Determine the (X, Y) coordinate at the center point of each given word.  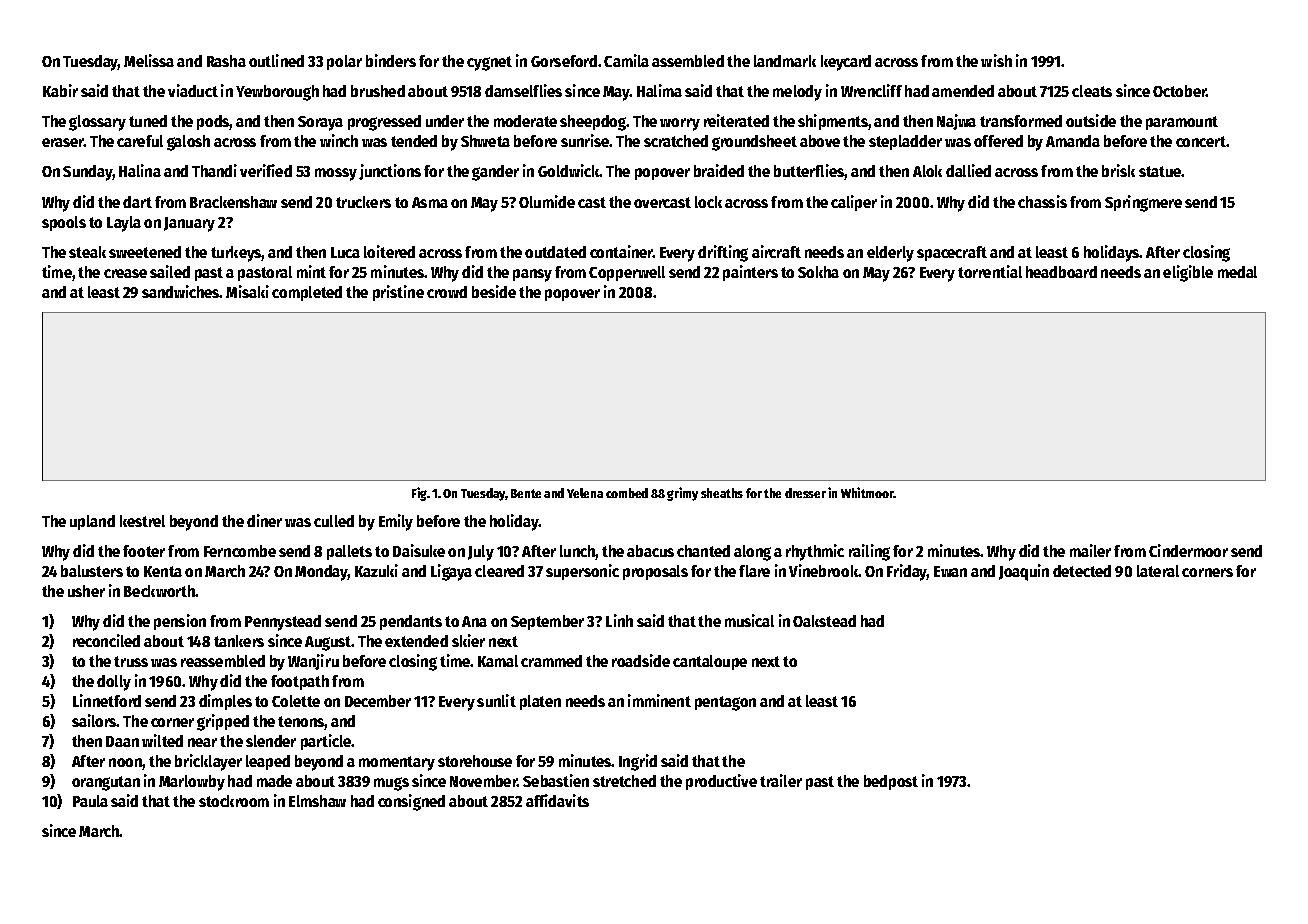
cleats (1092, 91)
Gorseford (564, 61)
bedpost (891, 782)
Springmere (1143, 203)
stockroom (234, 801)
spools (64, 223)
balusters (92, 571)
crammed (551, 661)
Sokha (818, 272)
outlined (276, 60)
